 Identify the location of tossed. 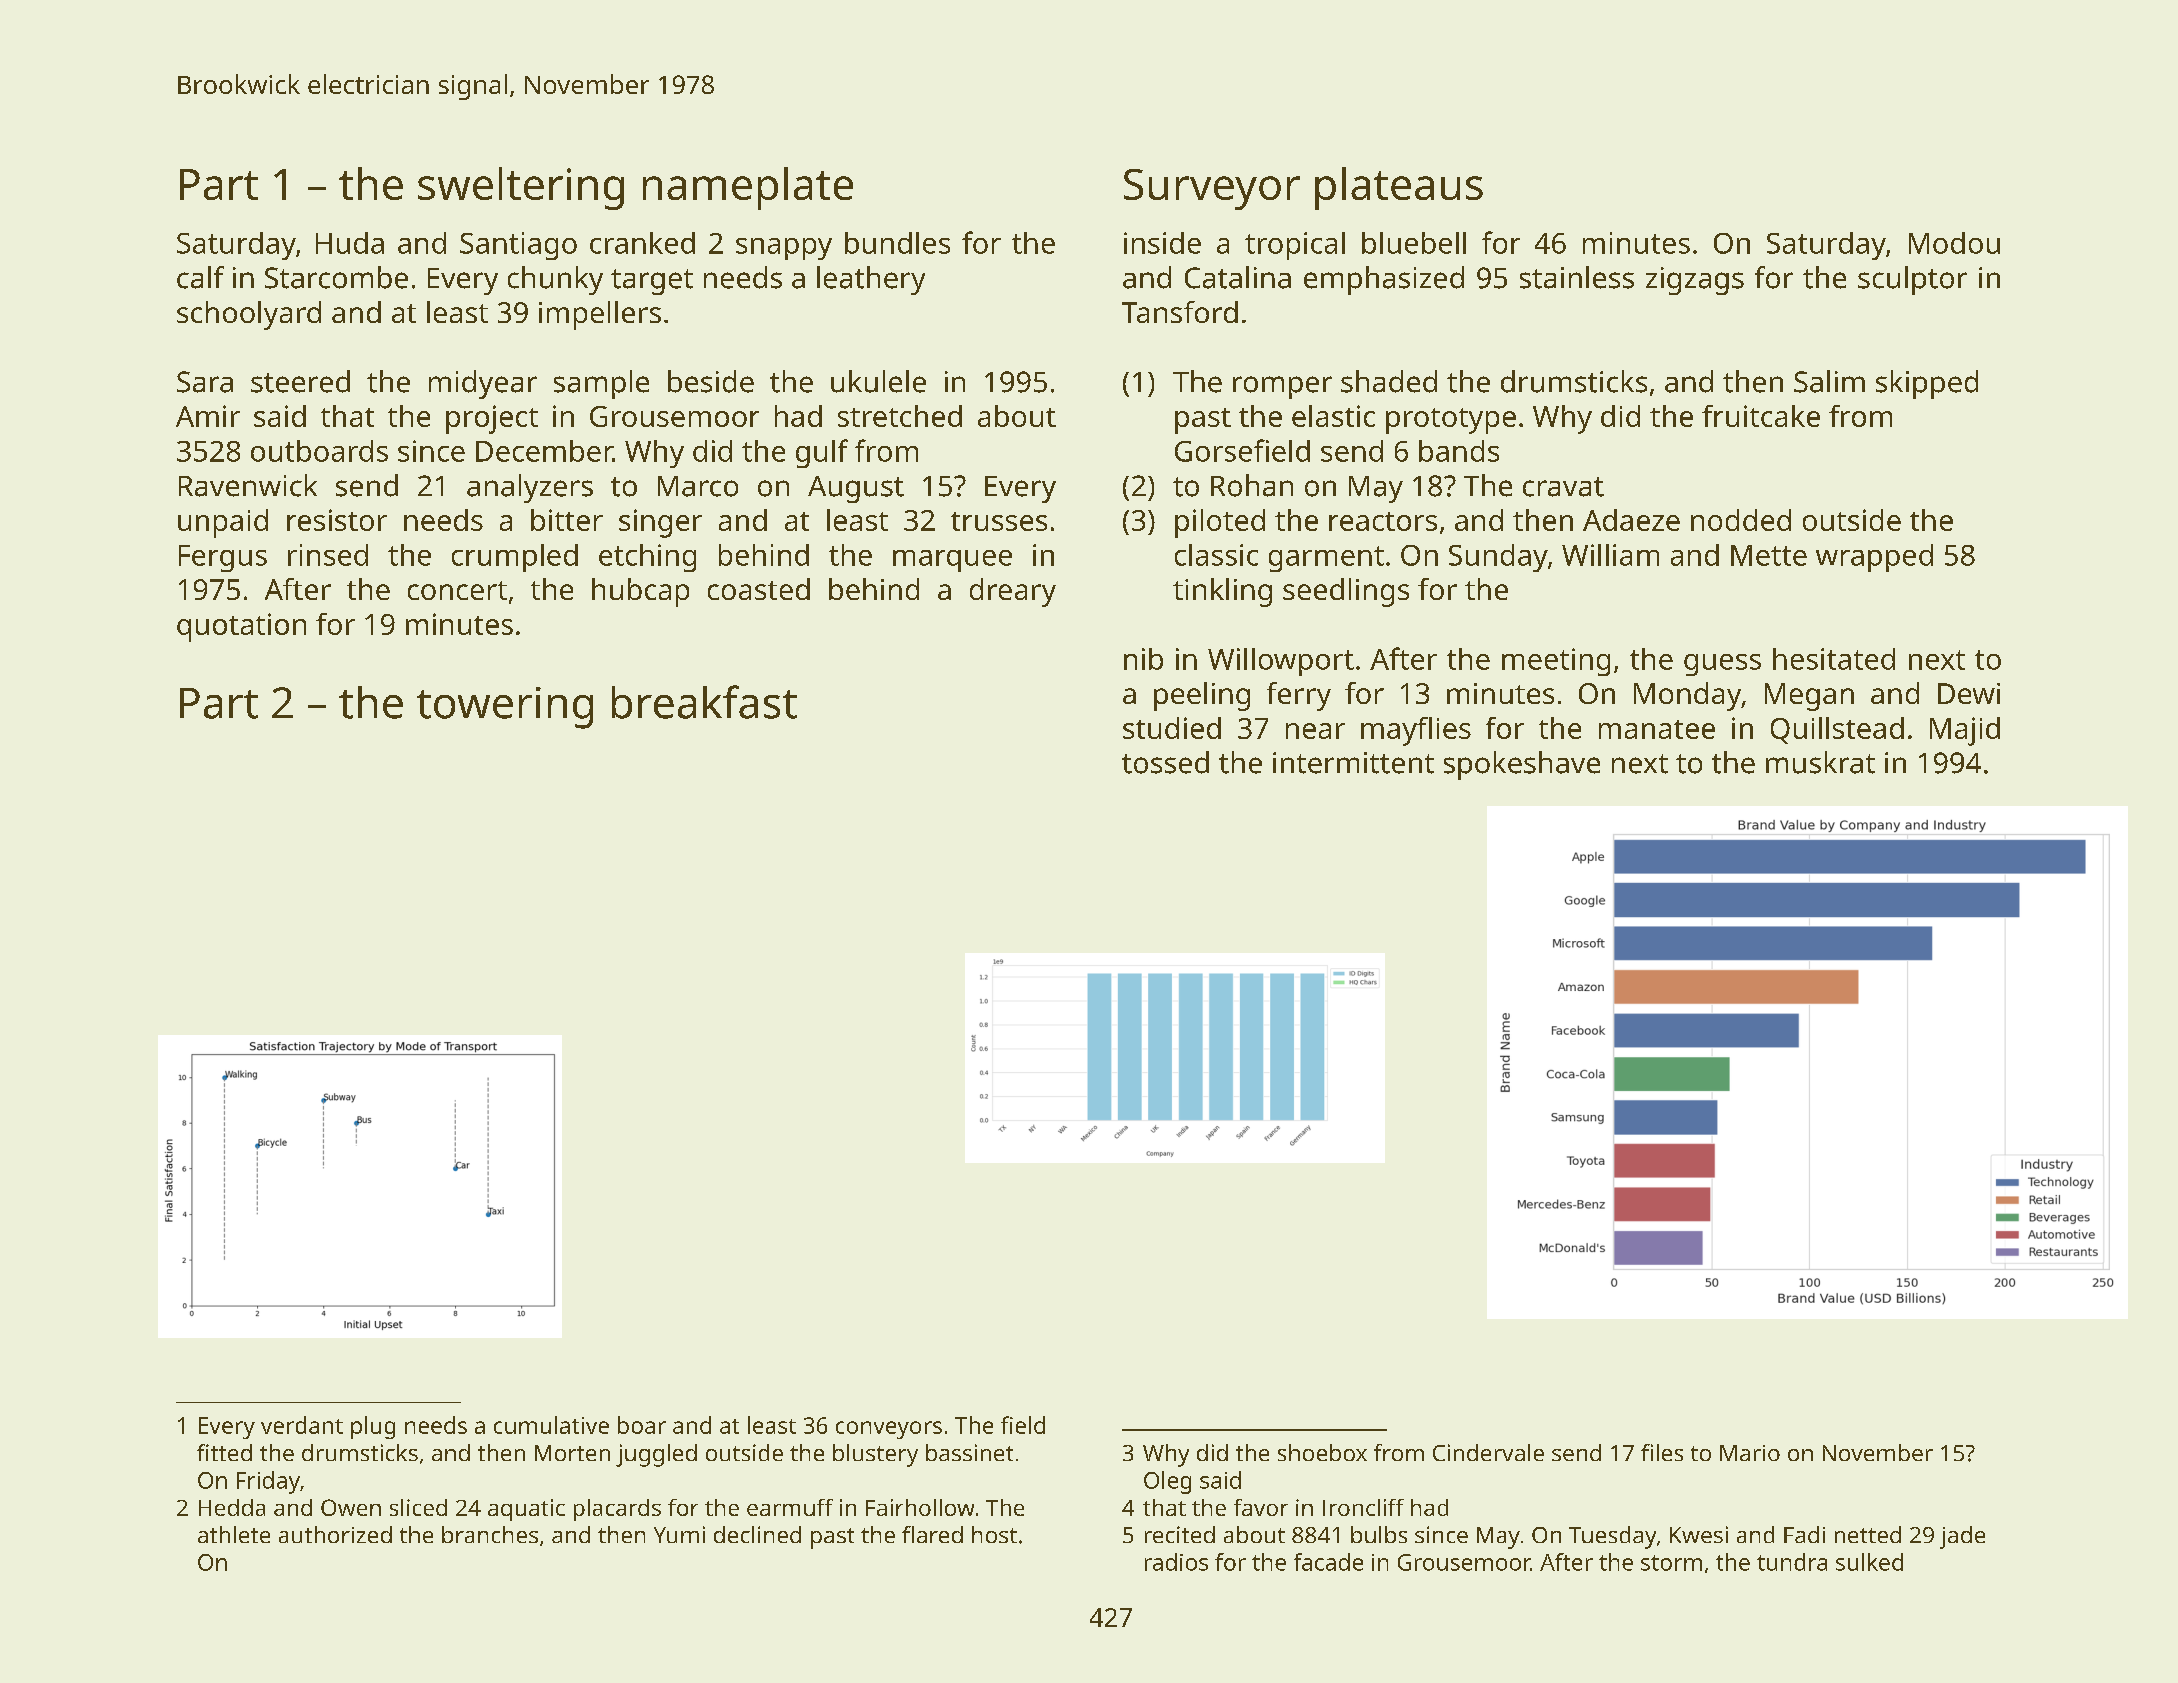
(1165, 762).
